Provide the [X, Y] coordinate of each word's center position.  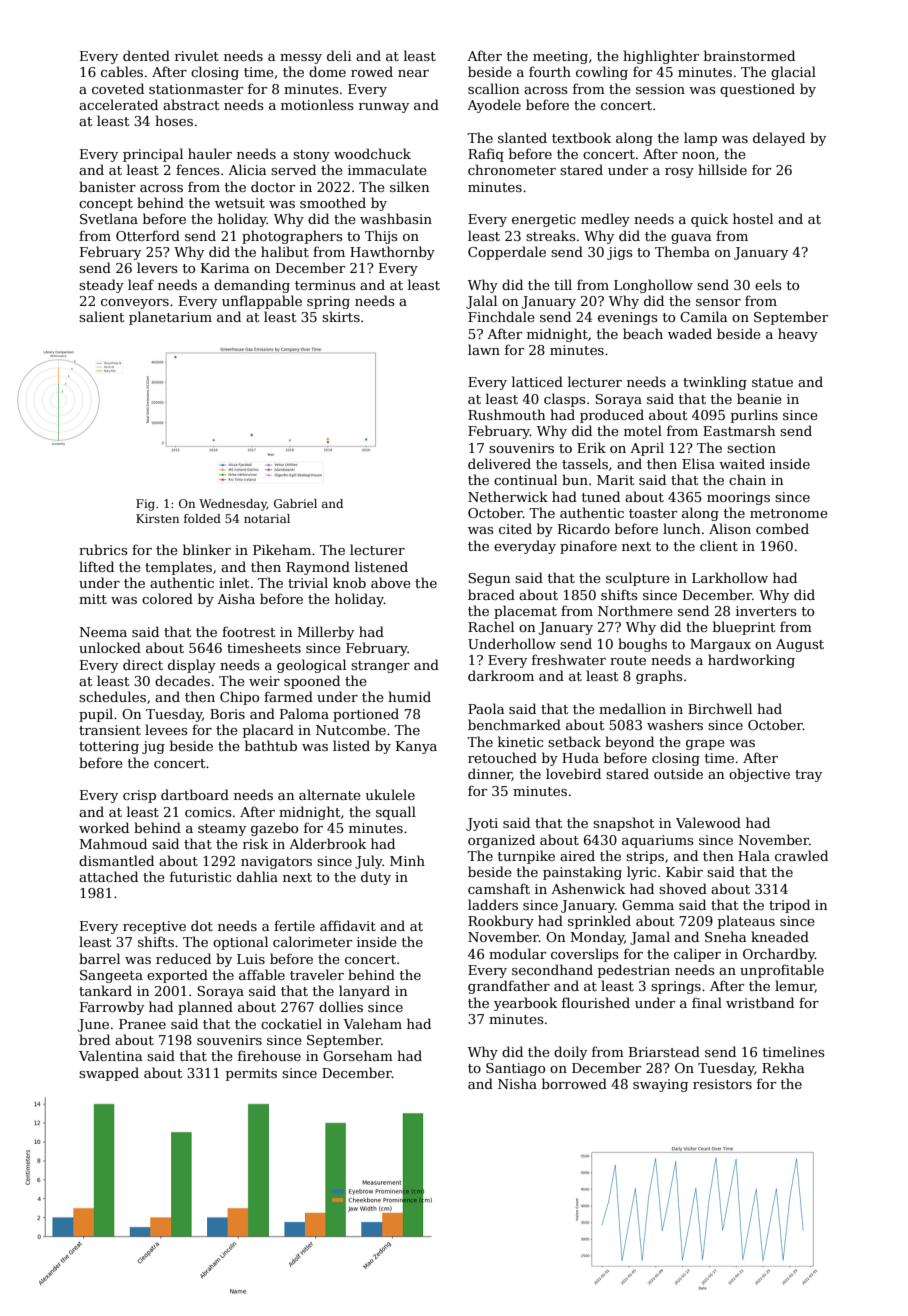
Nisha [517, 1083]
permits [251, 1074]
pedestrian [634, 971]
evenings [628, 318]
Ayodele [494, 106]
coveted [118, 88]
